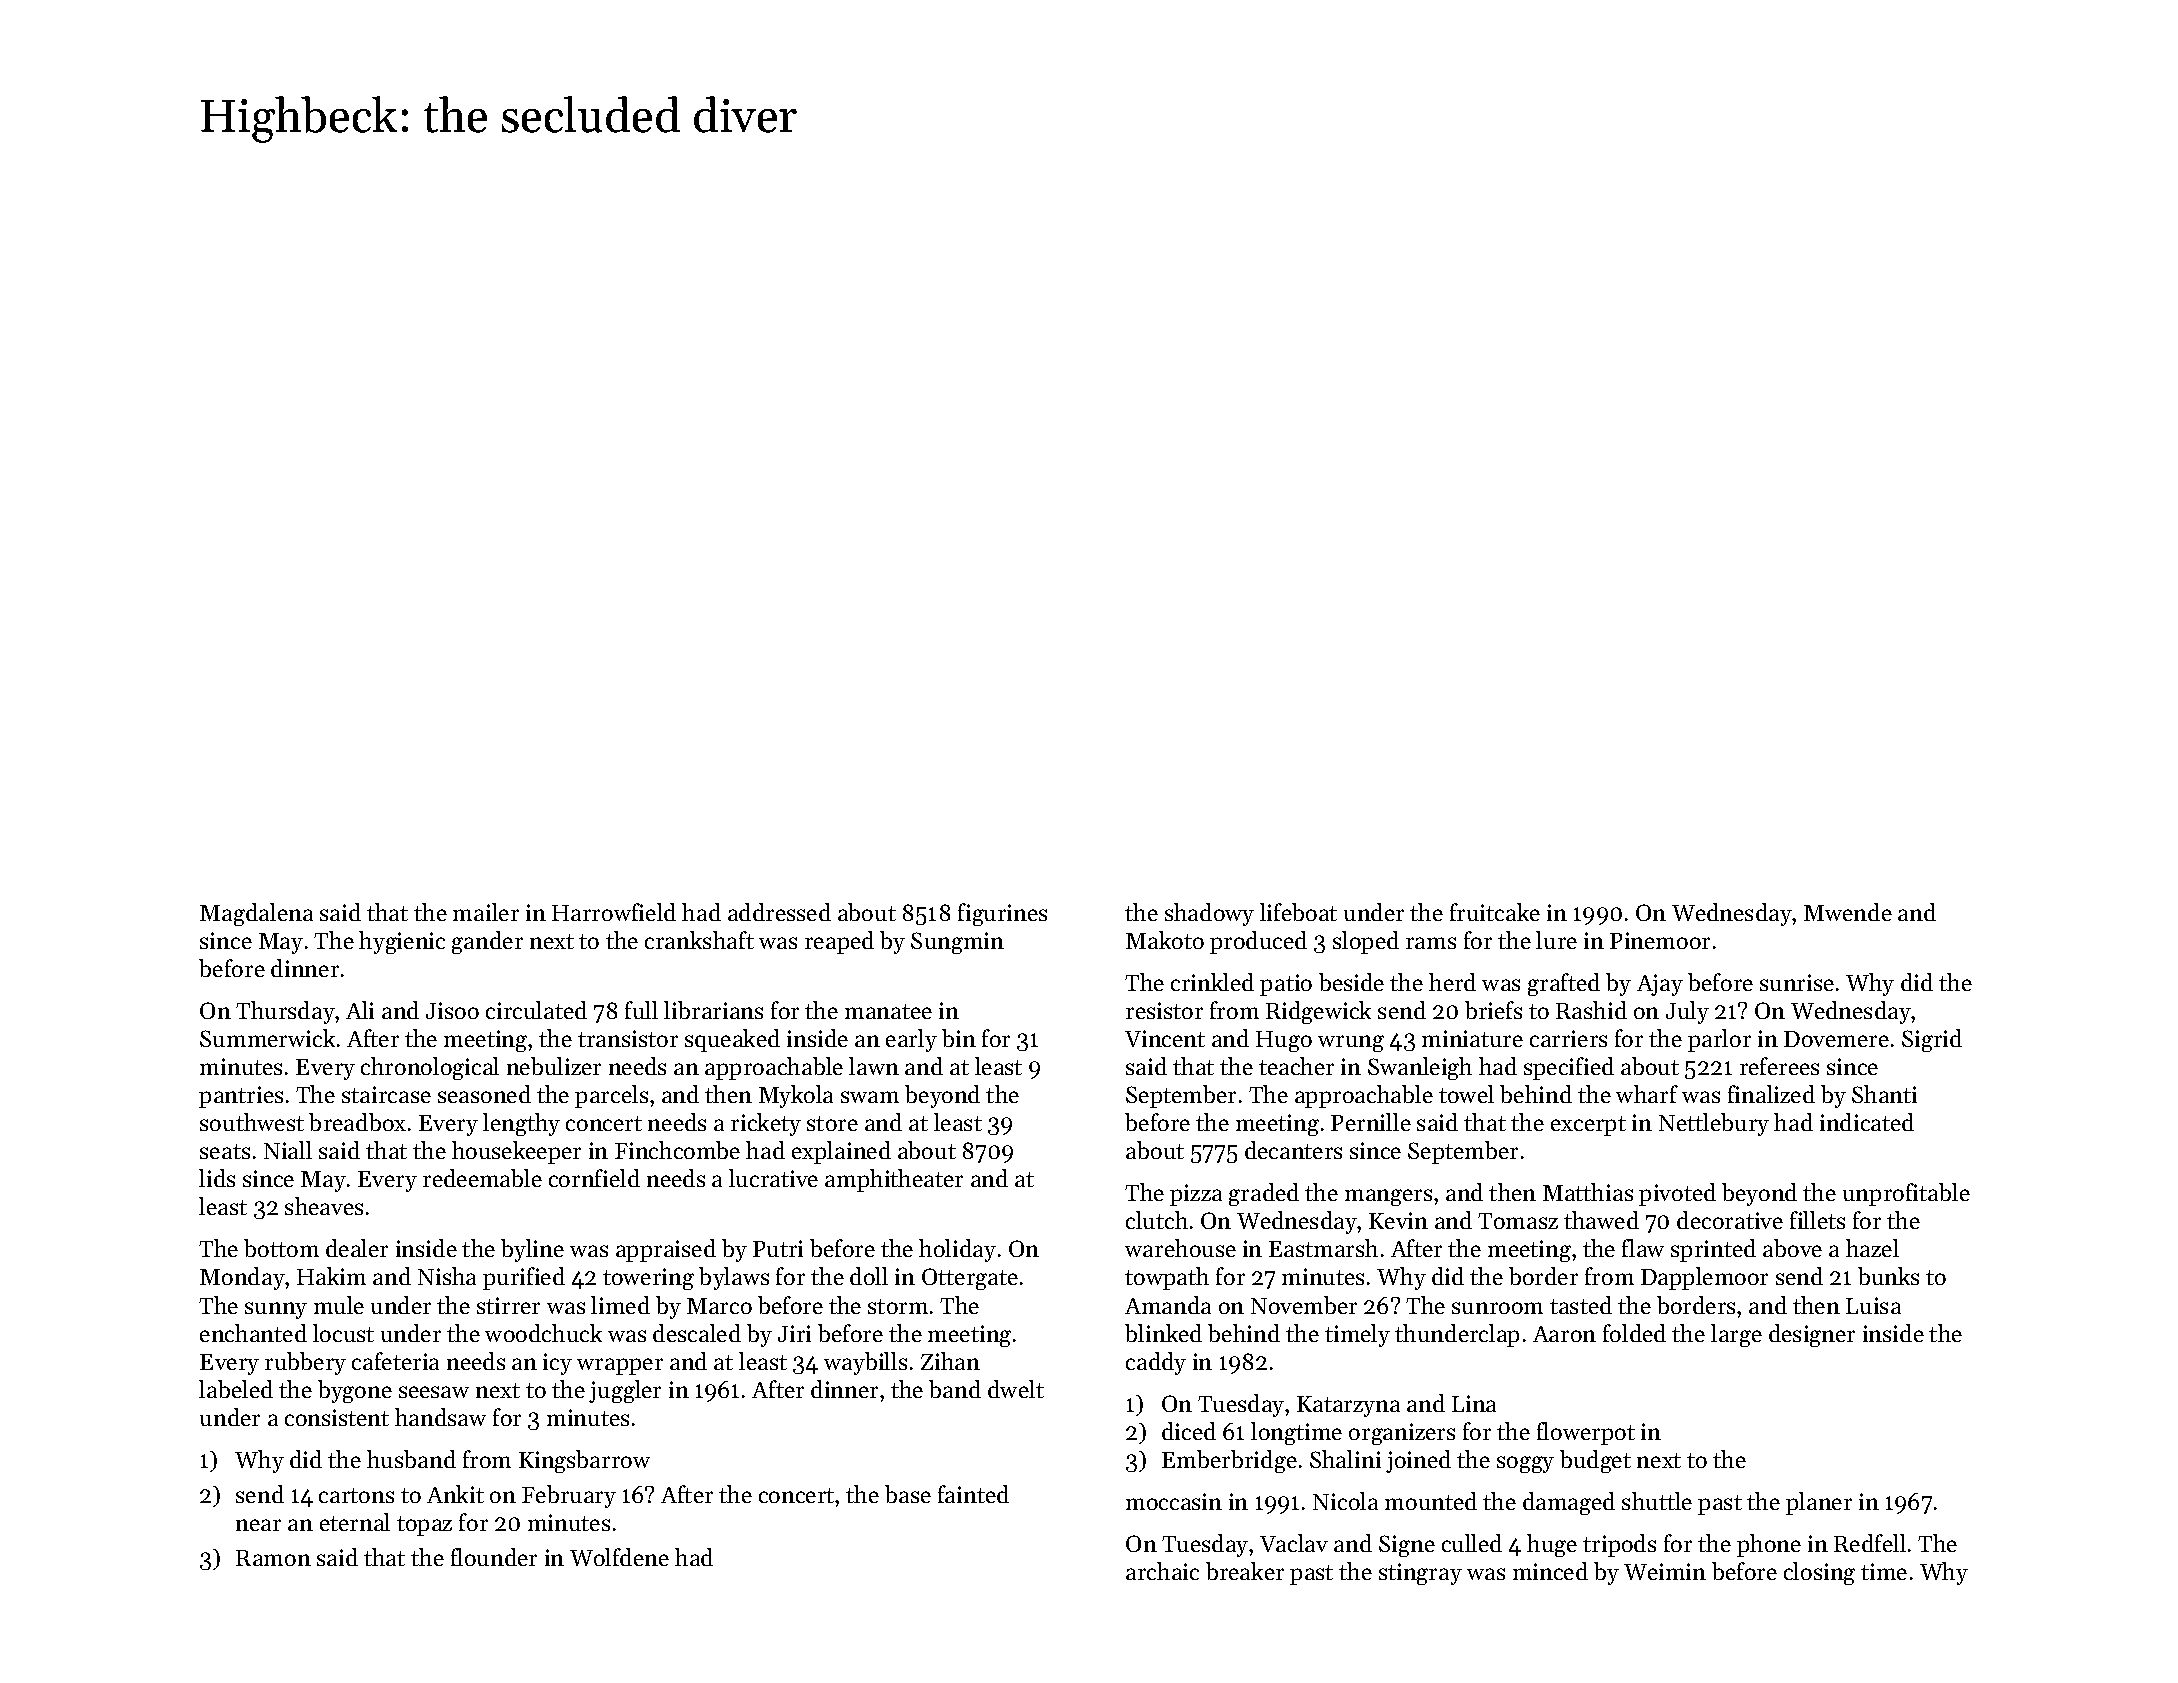 This screenshot has height=1683, width=2178. I want to click on mailer, so click(486, 912).
